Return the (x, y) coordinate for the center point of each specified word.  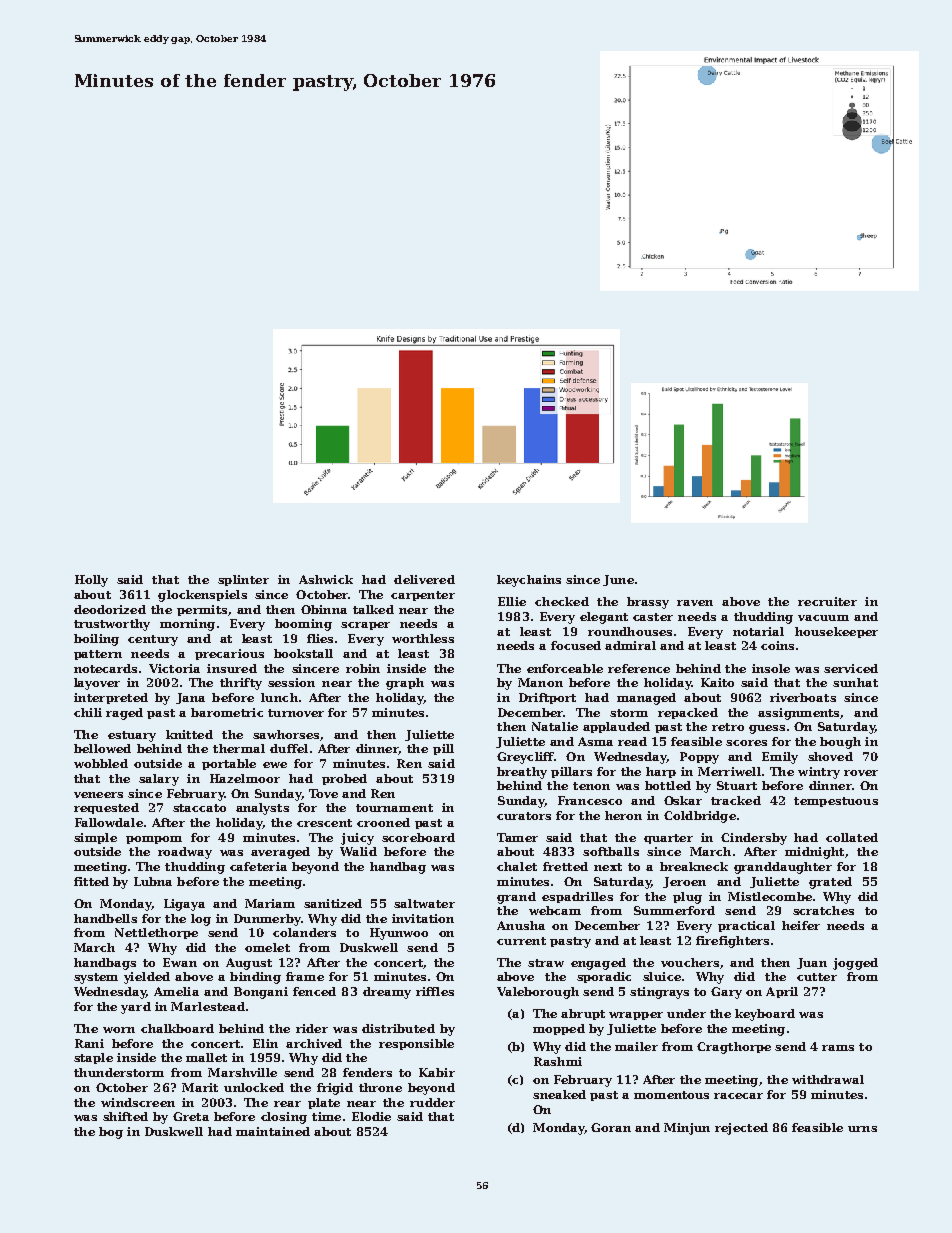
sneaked (559, 1094)
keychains (529, 581)
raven (695, 603)
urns (862, 1129)
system (96, 978)
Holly (91, 581)
